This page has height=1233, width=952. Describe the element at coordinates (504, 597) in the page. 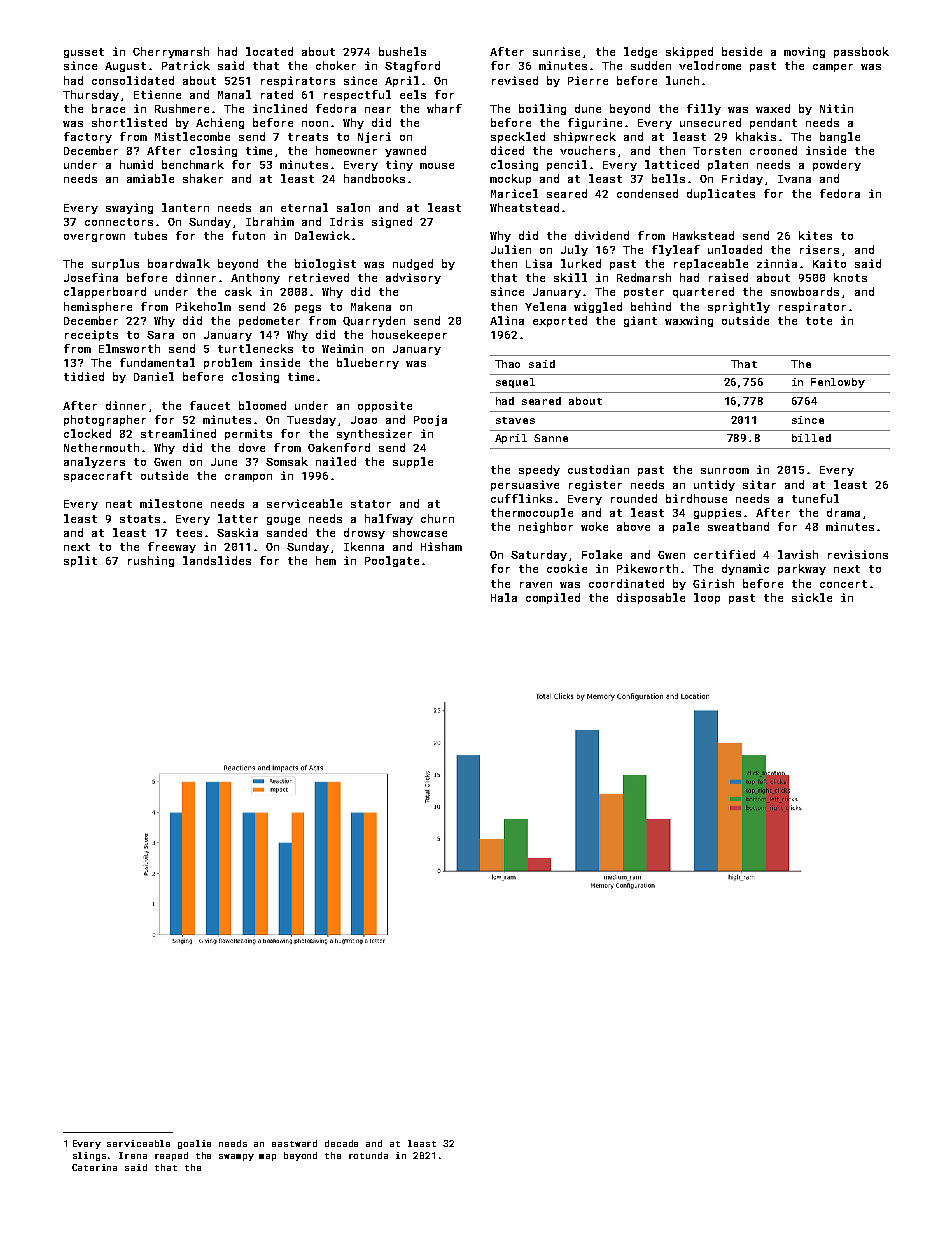

I see `Hala` at that location.
